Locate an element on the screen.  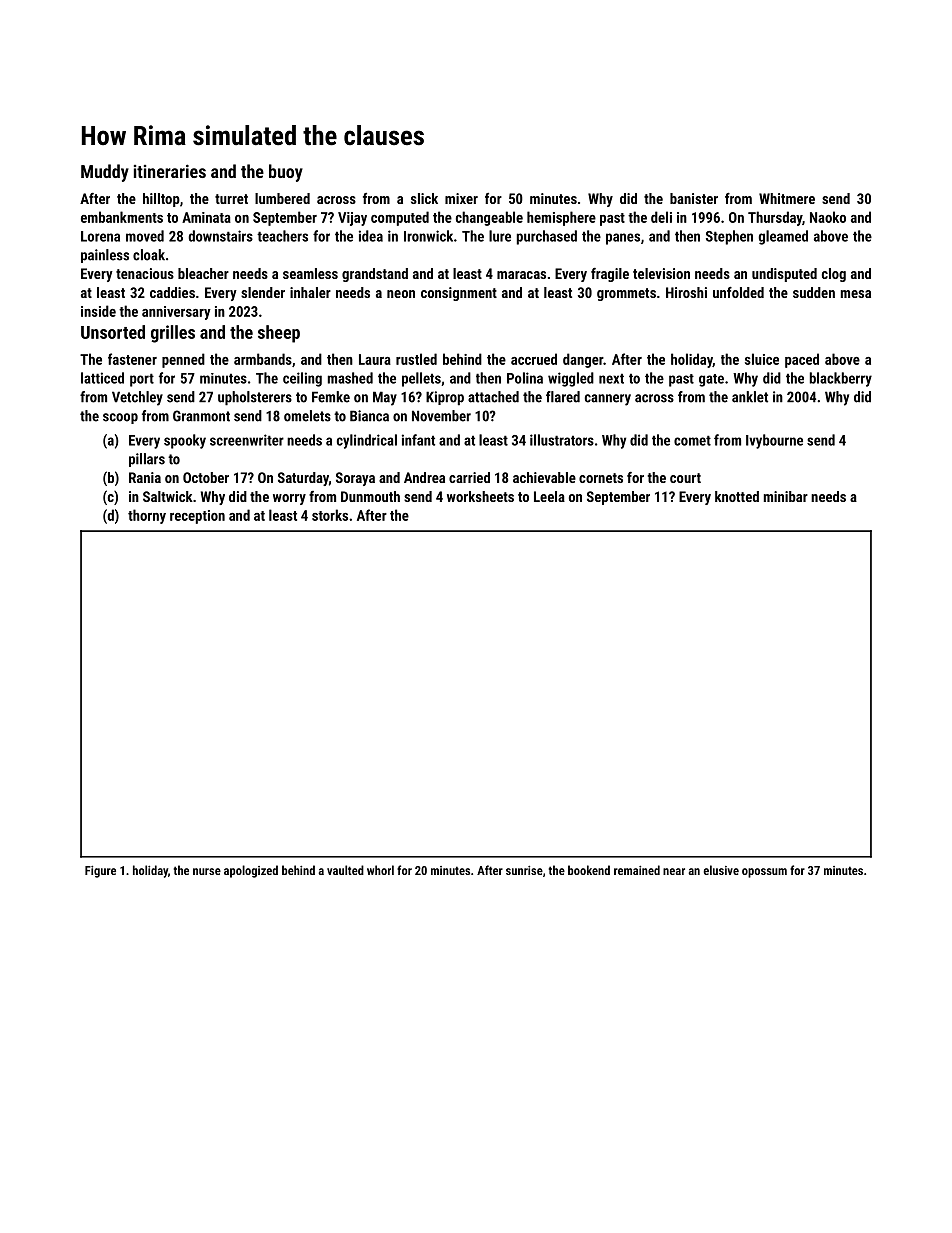
bookend is located at coordinates (589, 870).
